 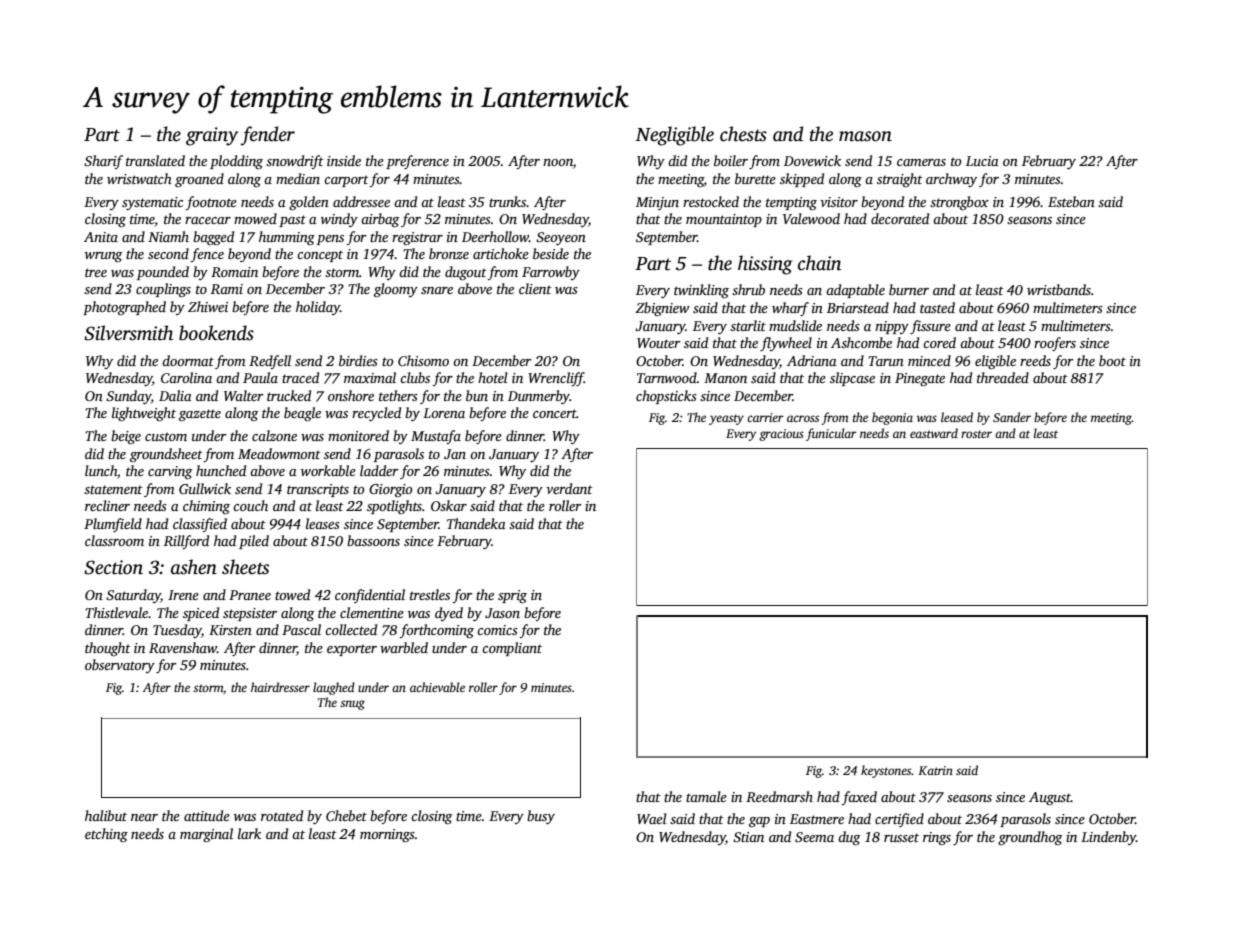 I want to click on grainy, so click(x=212, y=136).
